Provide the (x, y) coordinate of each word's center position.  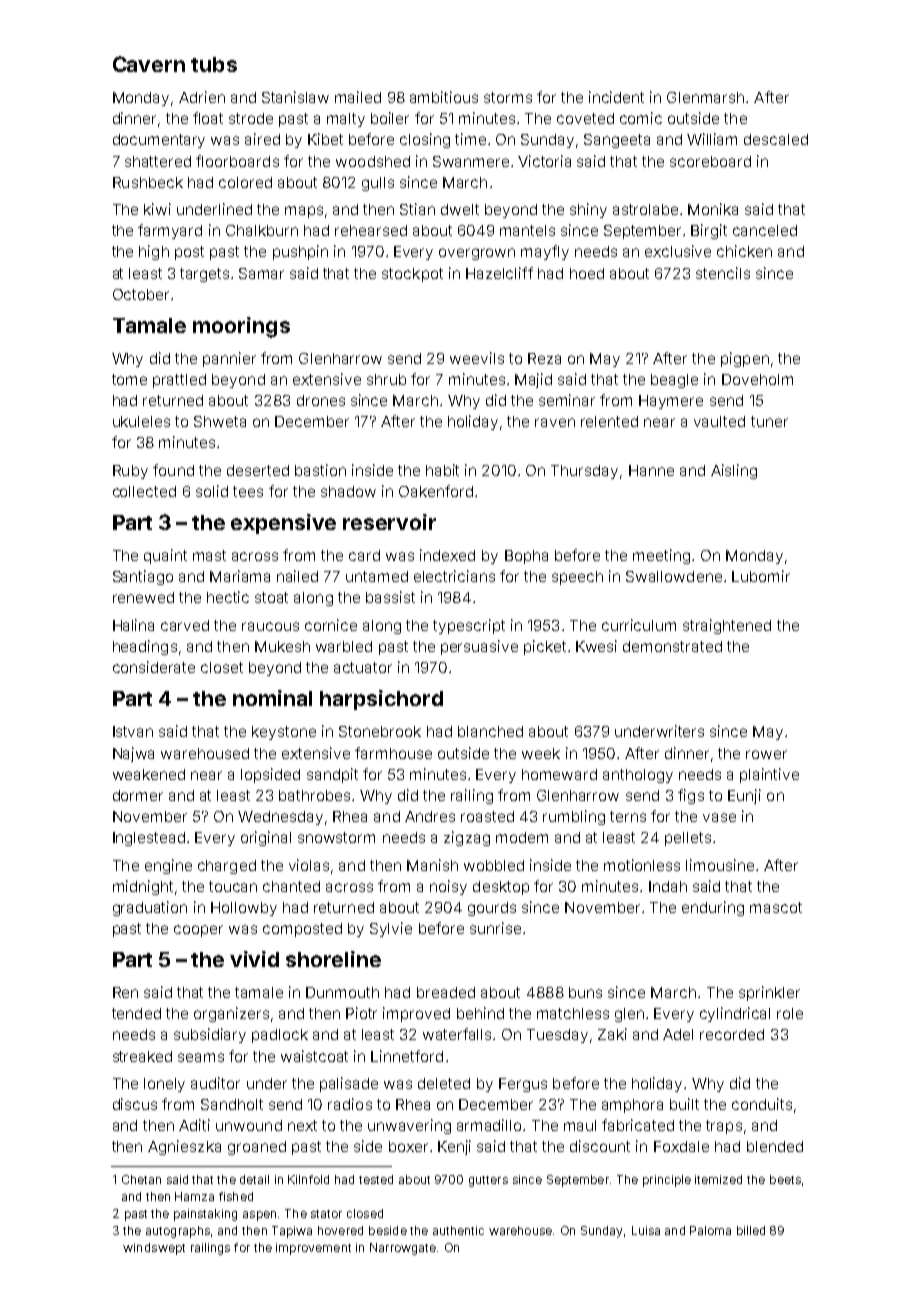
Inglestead (149, 839)
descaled (776, 139)
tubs (214, 64)
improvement (313, 1249)
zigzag (467, 838)
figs (691, 796)
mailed (358, 97)
